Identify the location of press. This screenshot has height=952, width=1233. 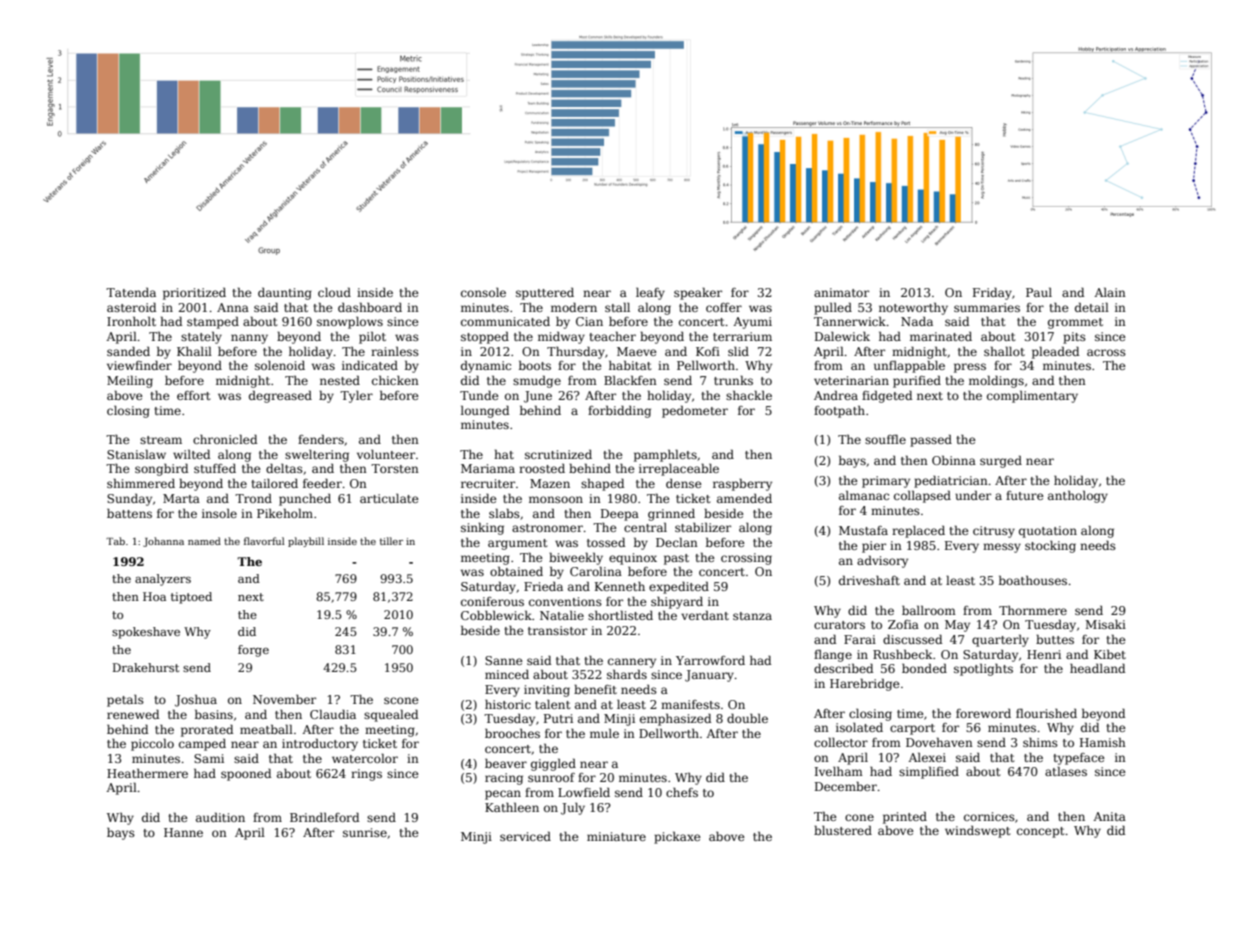
(970, 368).
